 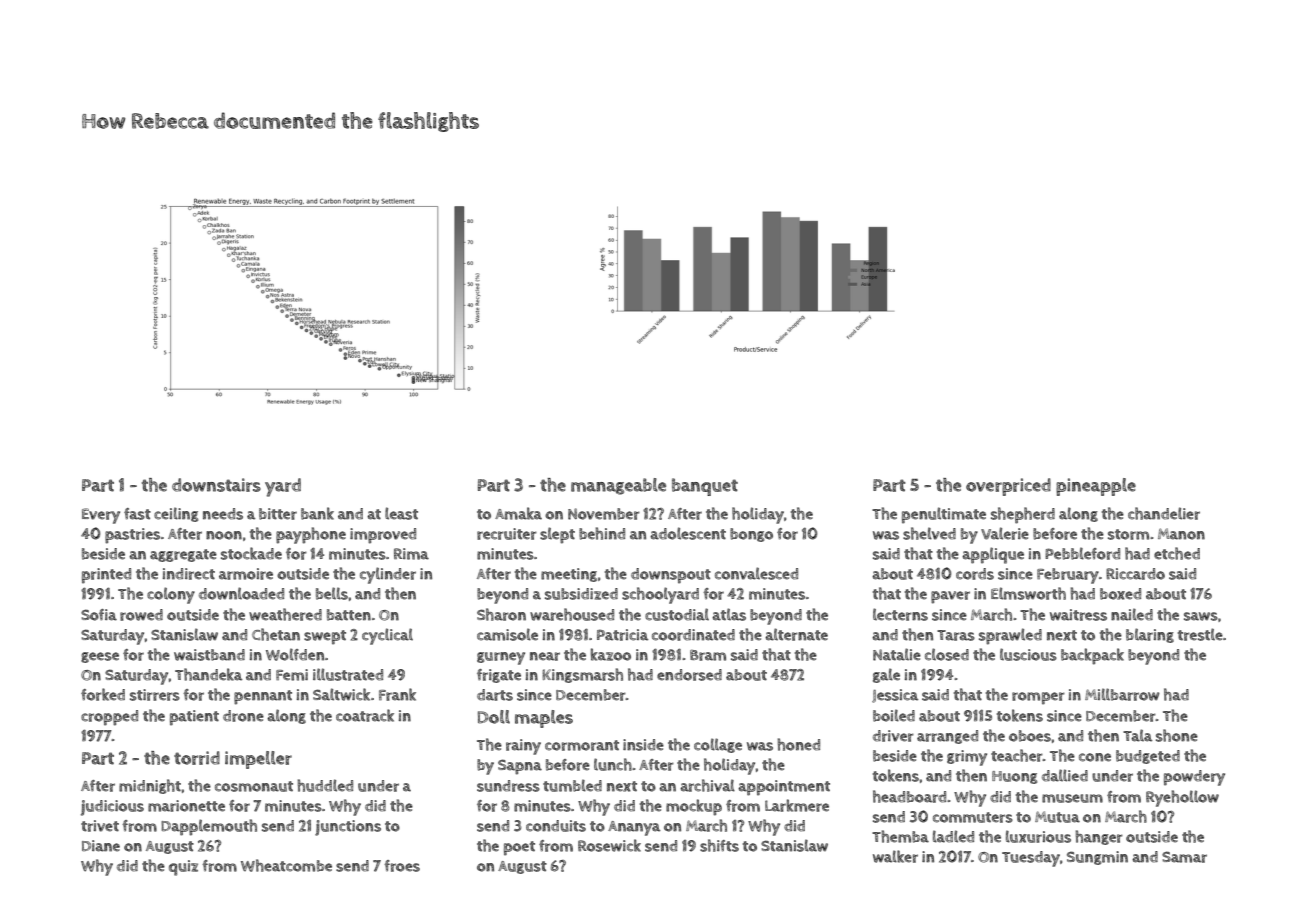 I want to click on gale, so click(x=886, y=675).
